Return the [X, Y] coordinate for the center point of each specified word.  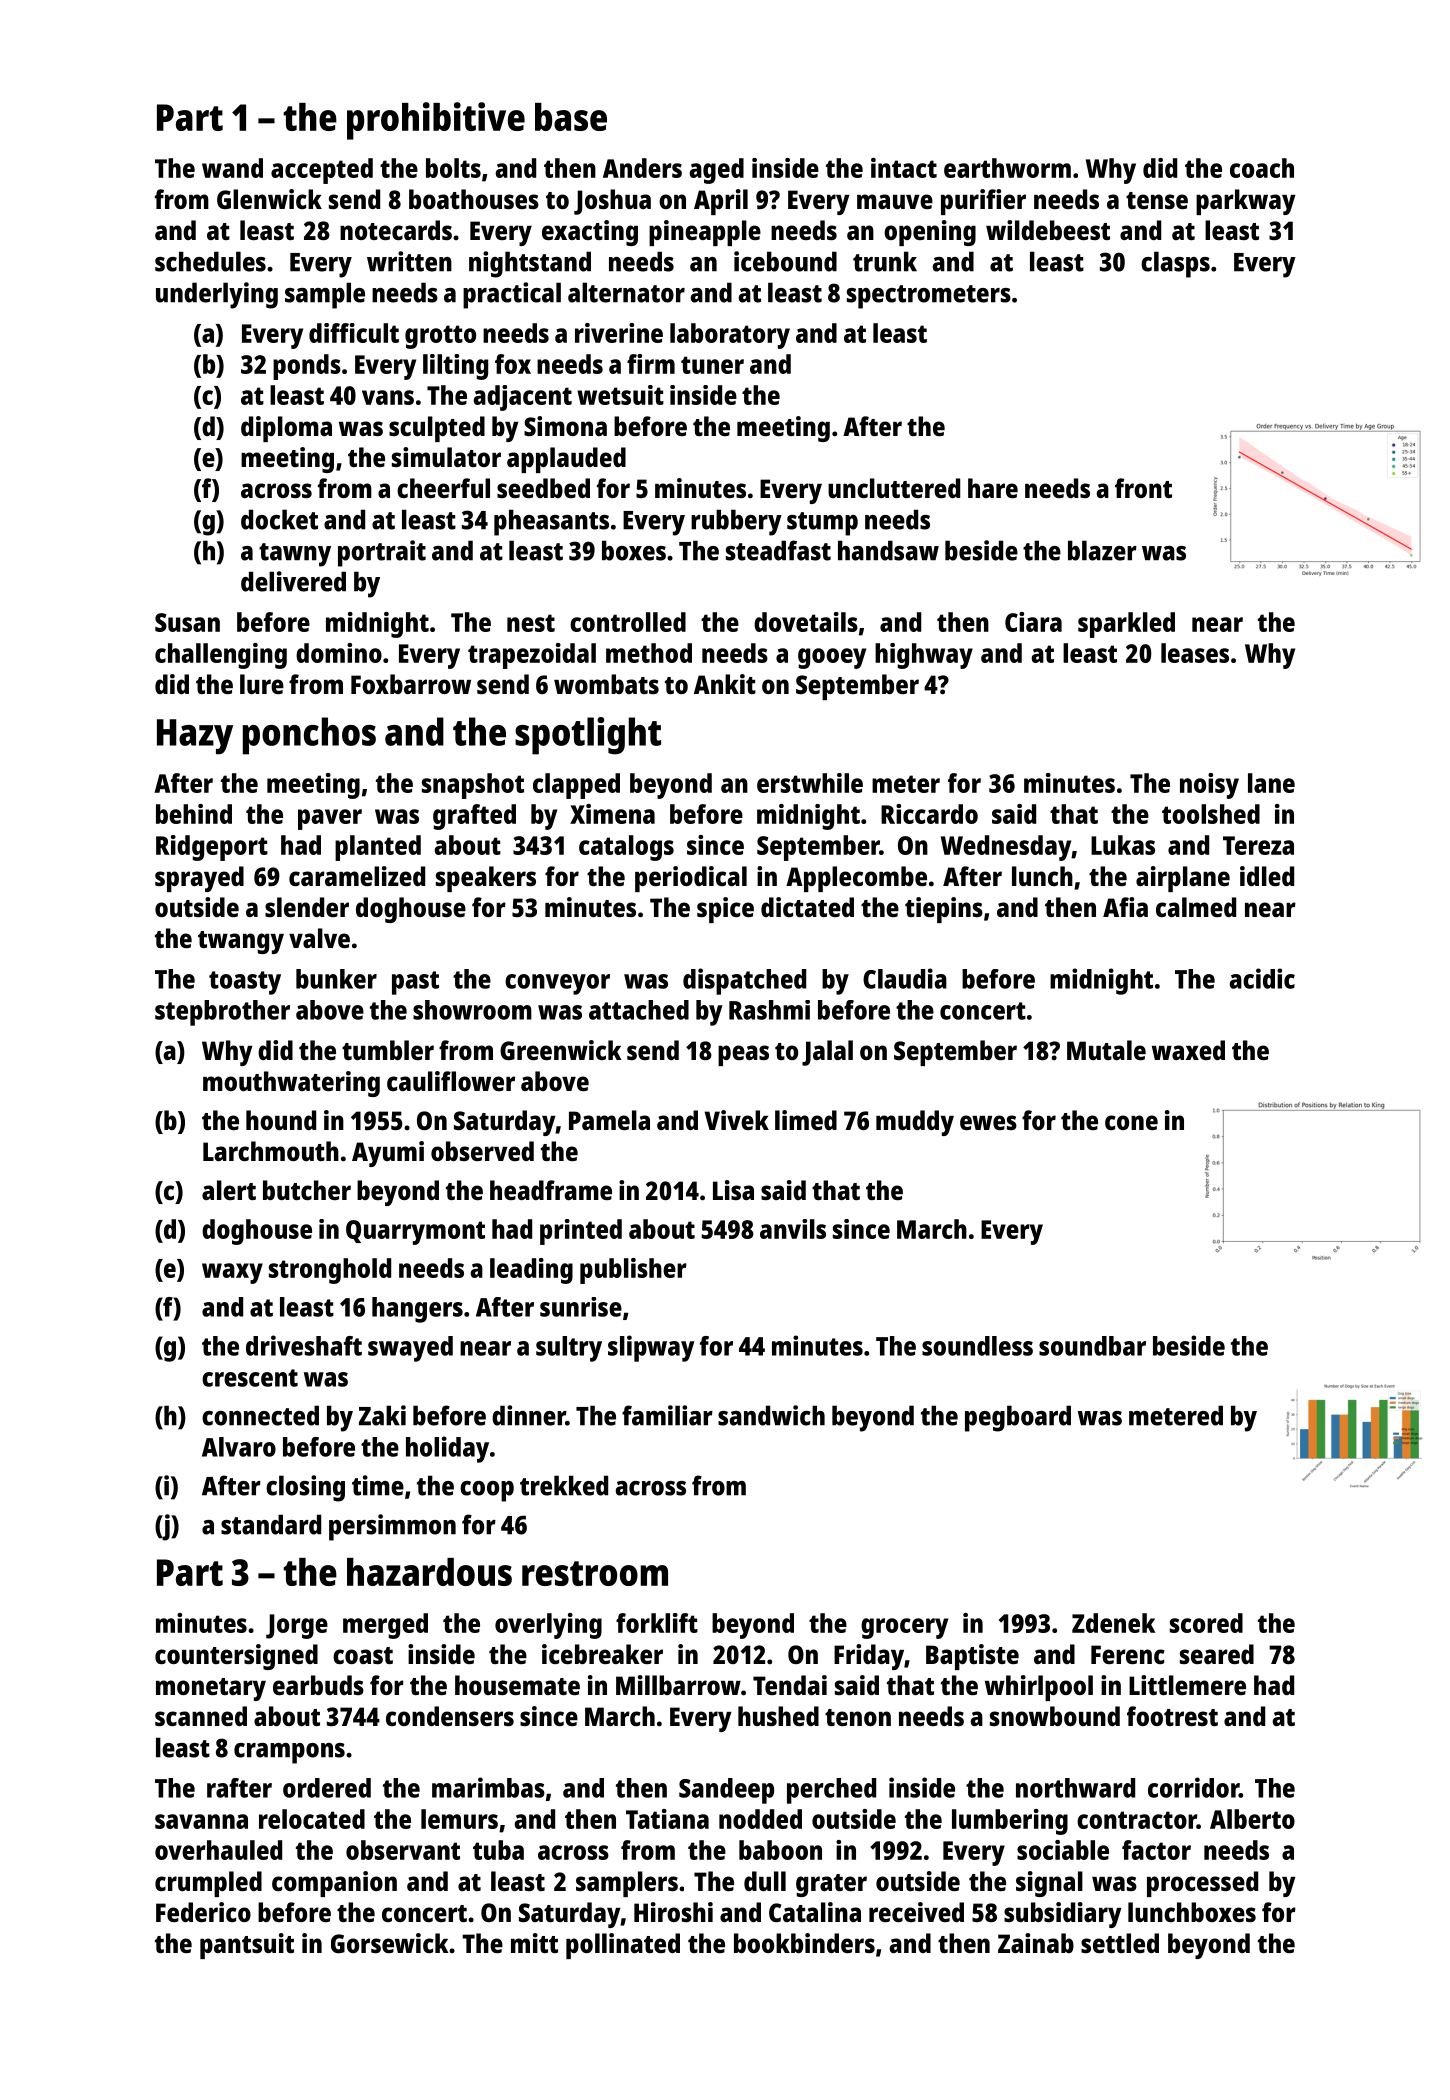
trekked [564, 1485]
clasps [1175, 264]
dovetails [806, 622]
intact [904, 168]
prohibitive [436, 121]
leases [1195, 653]
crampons [289, 1753]
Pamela [609, 1120]
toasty [245, 983]
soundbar [1092, 1346]
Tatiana [667, 1819]
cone [1131, 1122]
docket [279, 519]
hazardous [429, 1572]
